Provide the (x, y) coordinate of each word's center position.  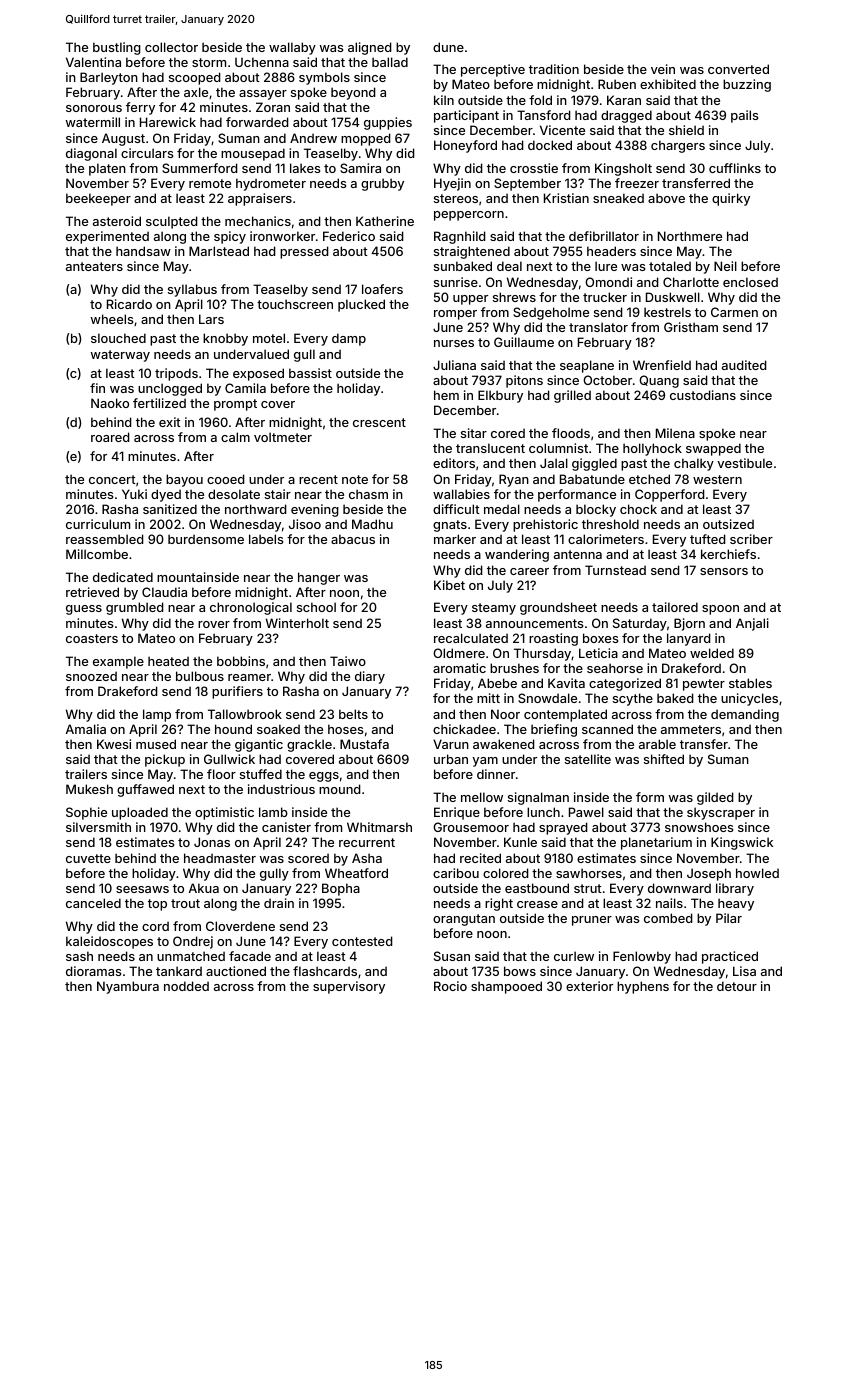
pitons (524, 381)
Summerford (200, 168)
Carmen (734, 312)
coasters (92, 638)
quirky (731, 199)
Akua (204, 888)
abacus (353, 539)
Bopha (341, 889)
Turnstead (615, 570)
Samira (360, 168)
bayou (184, 480)
